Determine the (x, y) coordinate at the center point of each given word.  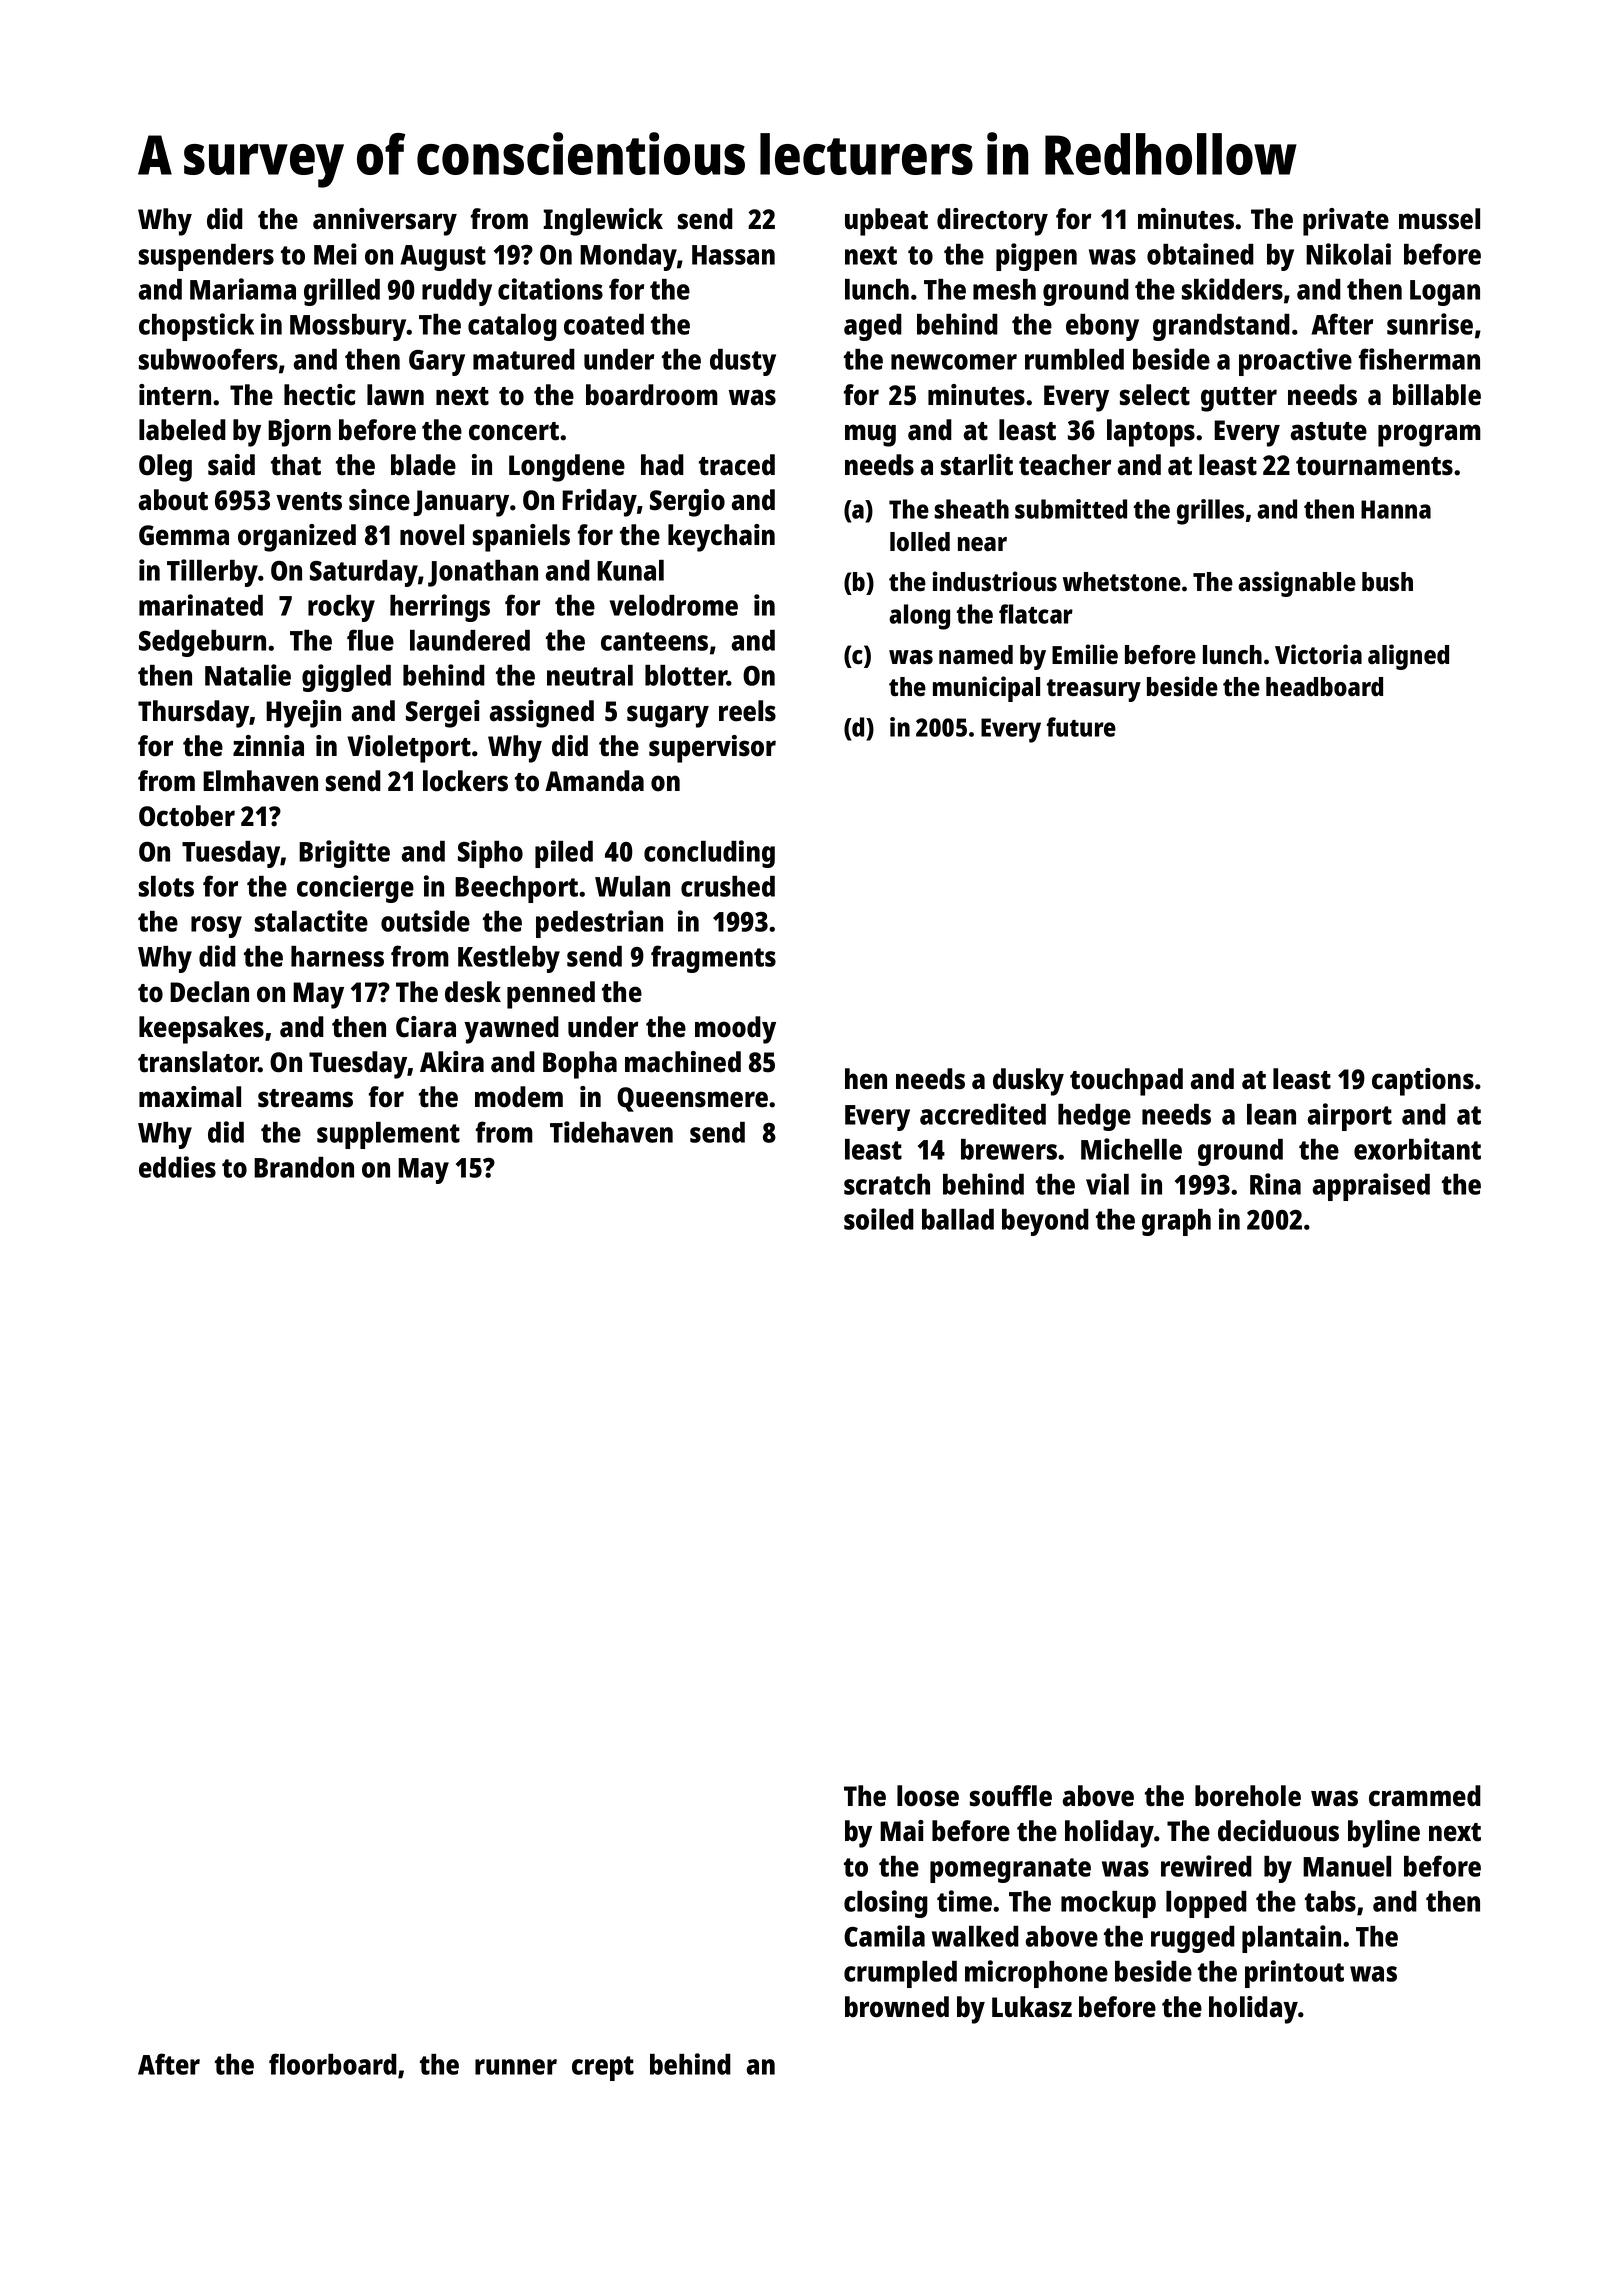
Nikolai (1348, 254)
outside (425, 921)
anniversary (385, 222)
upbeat (886, 222)
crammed (1425, 1796)
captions (1423, 1082)
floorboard (333, 2064)
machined (683, 1062)
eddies (177, 1167)
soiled (879, 1219)
